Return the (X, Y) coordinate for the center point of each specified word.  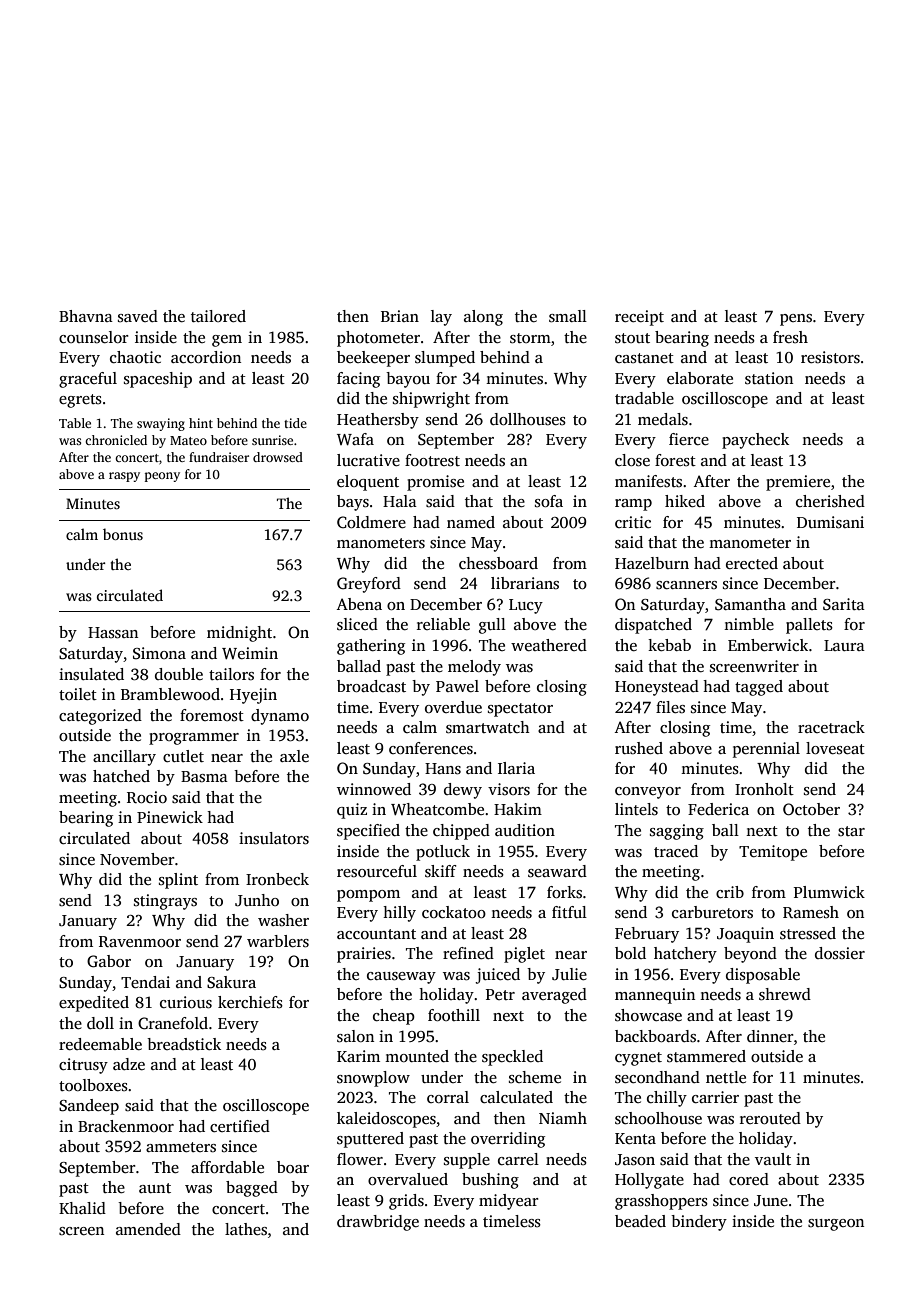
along (483, 318)
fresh (790, 337)
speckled (512, 1058)
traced (676, 851)
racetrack (831, 727)
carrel (518, 1159)
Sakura (231, 982)
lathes (246, 1229)
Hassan (113, 633)
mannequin (655, 996)
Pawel (457, 686)
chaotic (135, 357)
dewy (463, 791)
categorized (100, 717)
